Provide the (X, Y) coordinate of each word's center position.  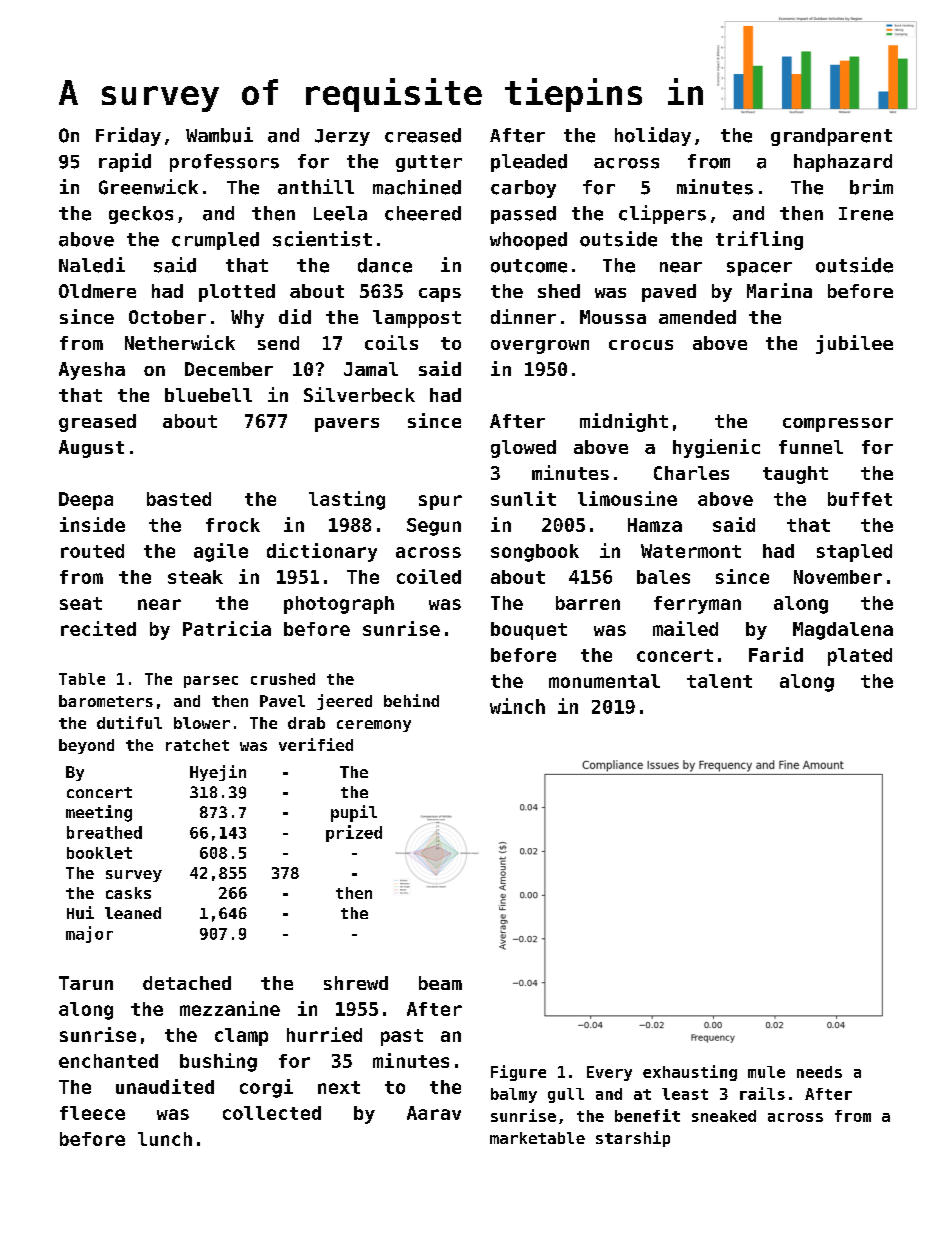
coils (391, 342)
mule (766, 1072)
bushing (218, 1062)
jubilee (854, 344)
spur (440, 502)
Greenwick (148, 187)
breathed (104, 832)
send (278, 343)
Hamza (655, 525)
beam (440, 983)
